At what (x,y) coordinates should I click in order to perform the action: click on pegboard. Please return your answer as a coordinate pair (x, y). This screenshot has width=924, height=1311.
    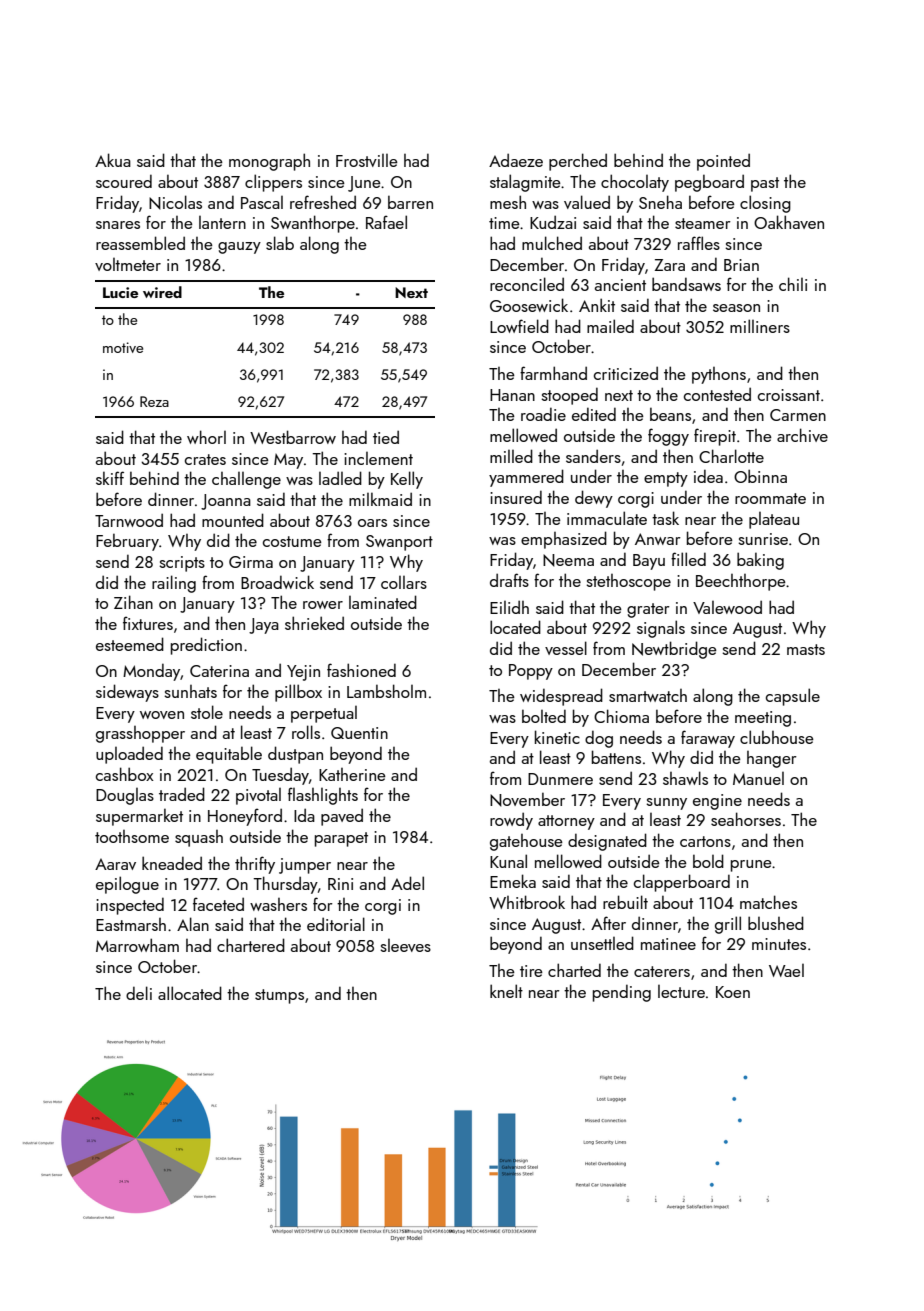
    Looking at the image, I should click on (709, 183).
